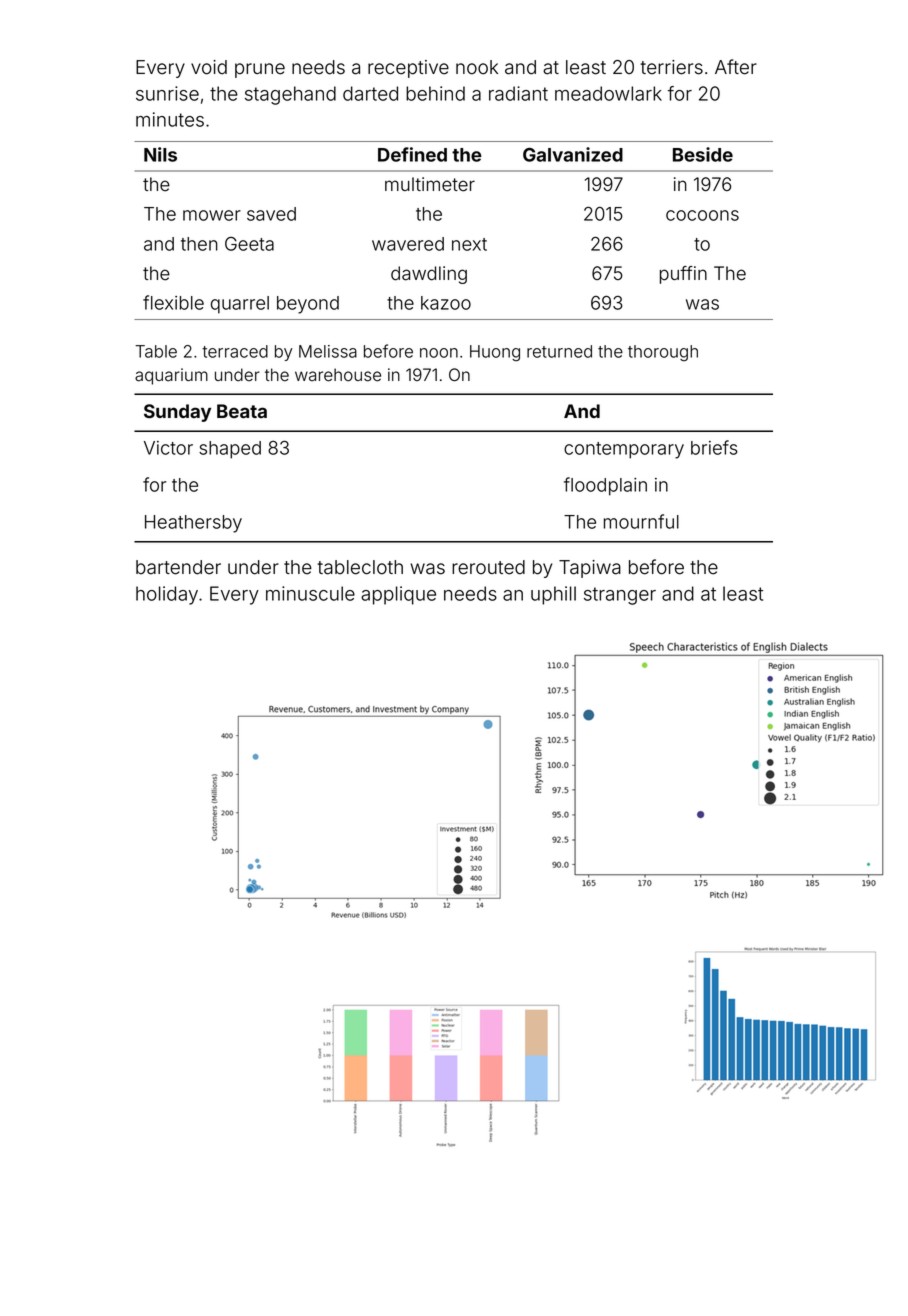 Image resolution: width=908 pixels, height=1316 pixels. What do you see at coordinates (167, 595) in the screenshot?
I see `holiday` at bounding box center [167, 595].
